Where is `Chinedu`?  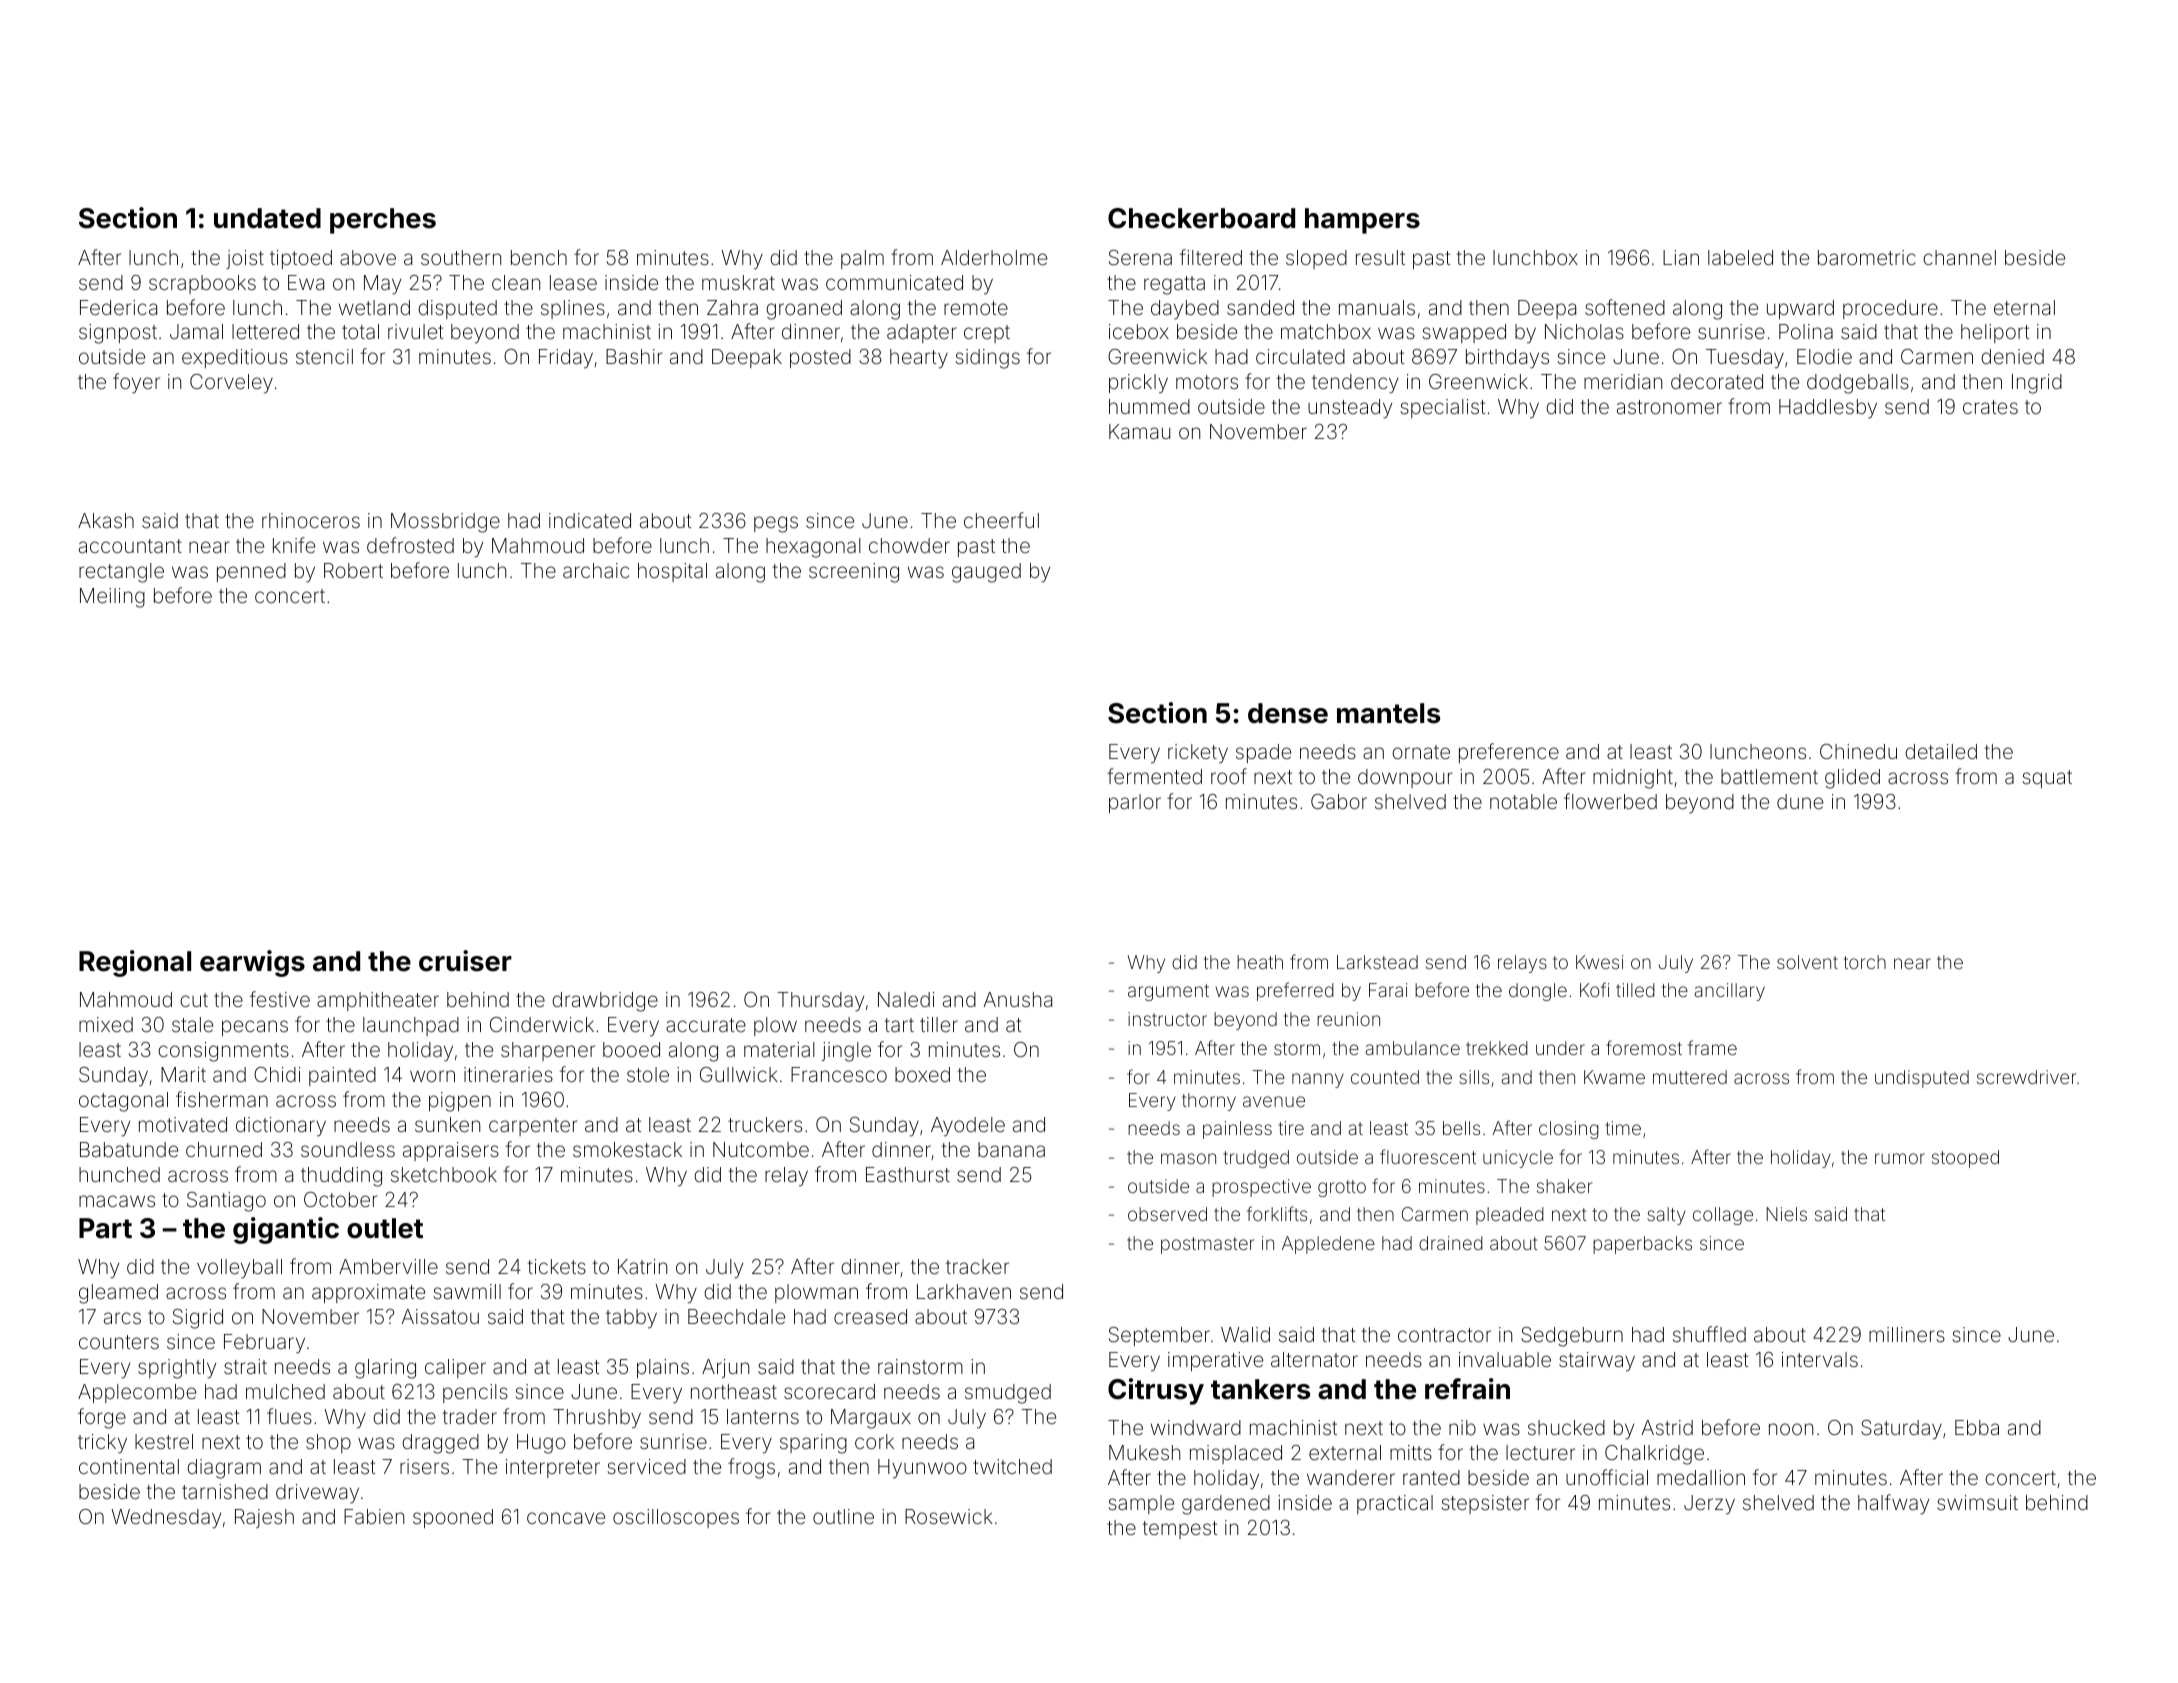 Chinedu is located at coordinates (1858, 751).
